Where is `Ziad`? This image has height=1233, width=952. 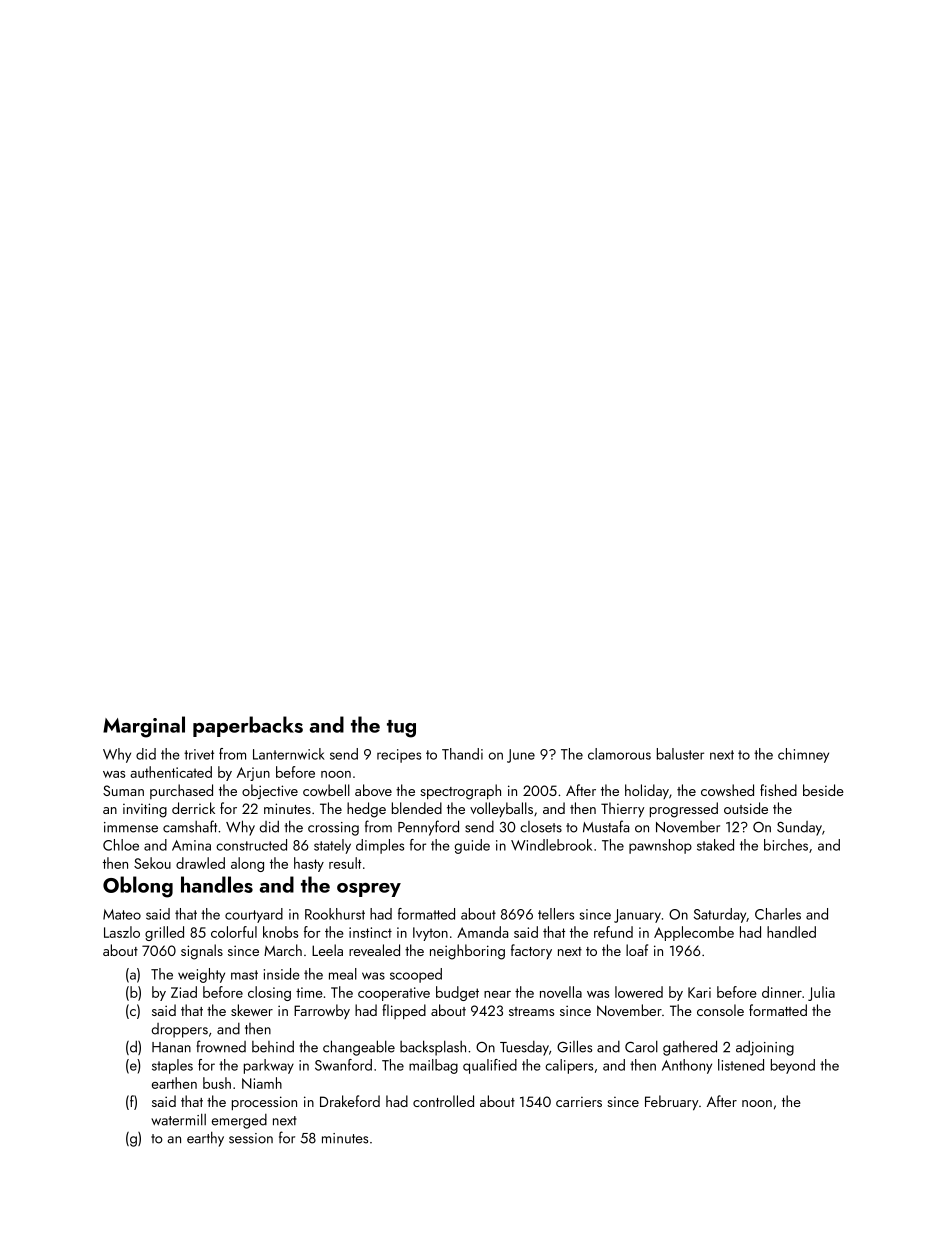
Ziad is located at coordinates (184, 992).
